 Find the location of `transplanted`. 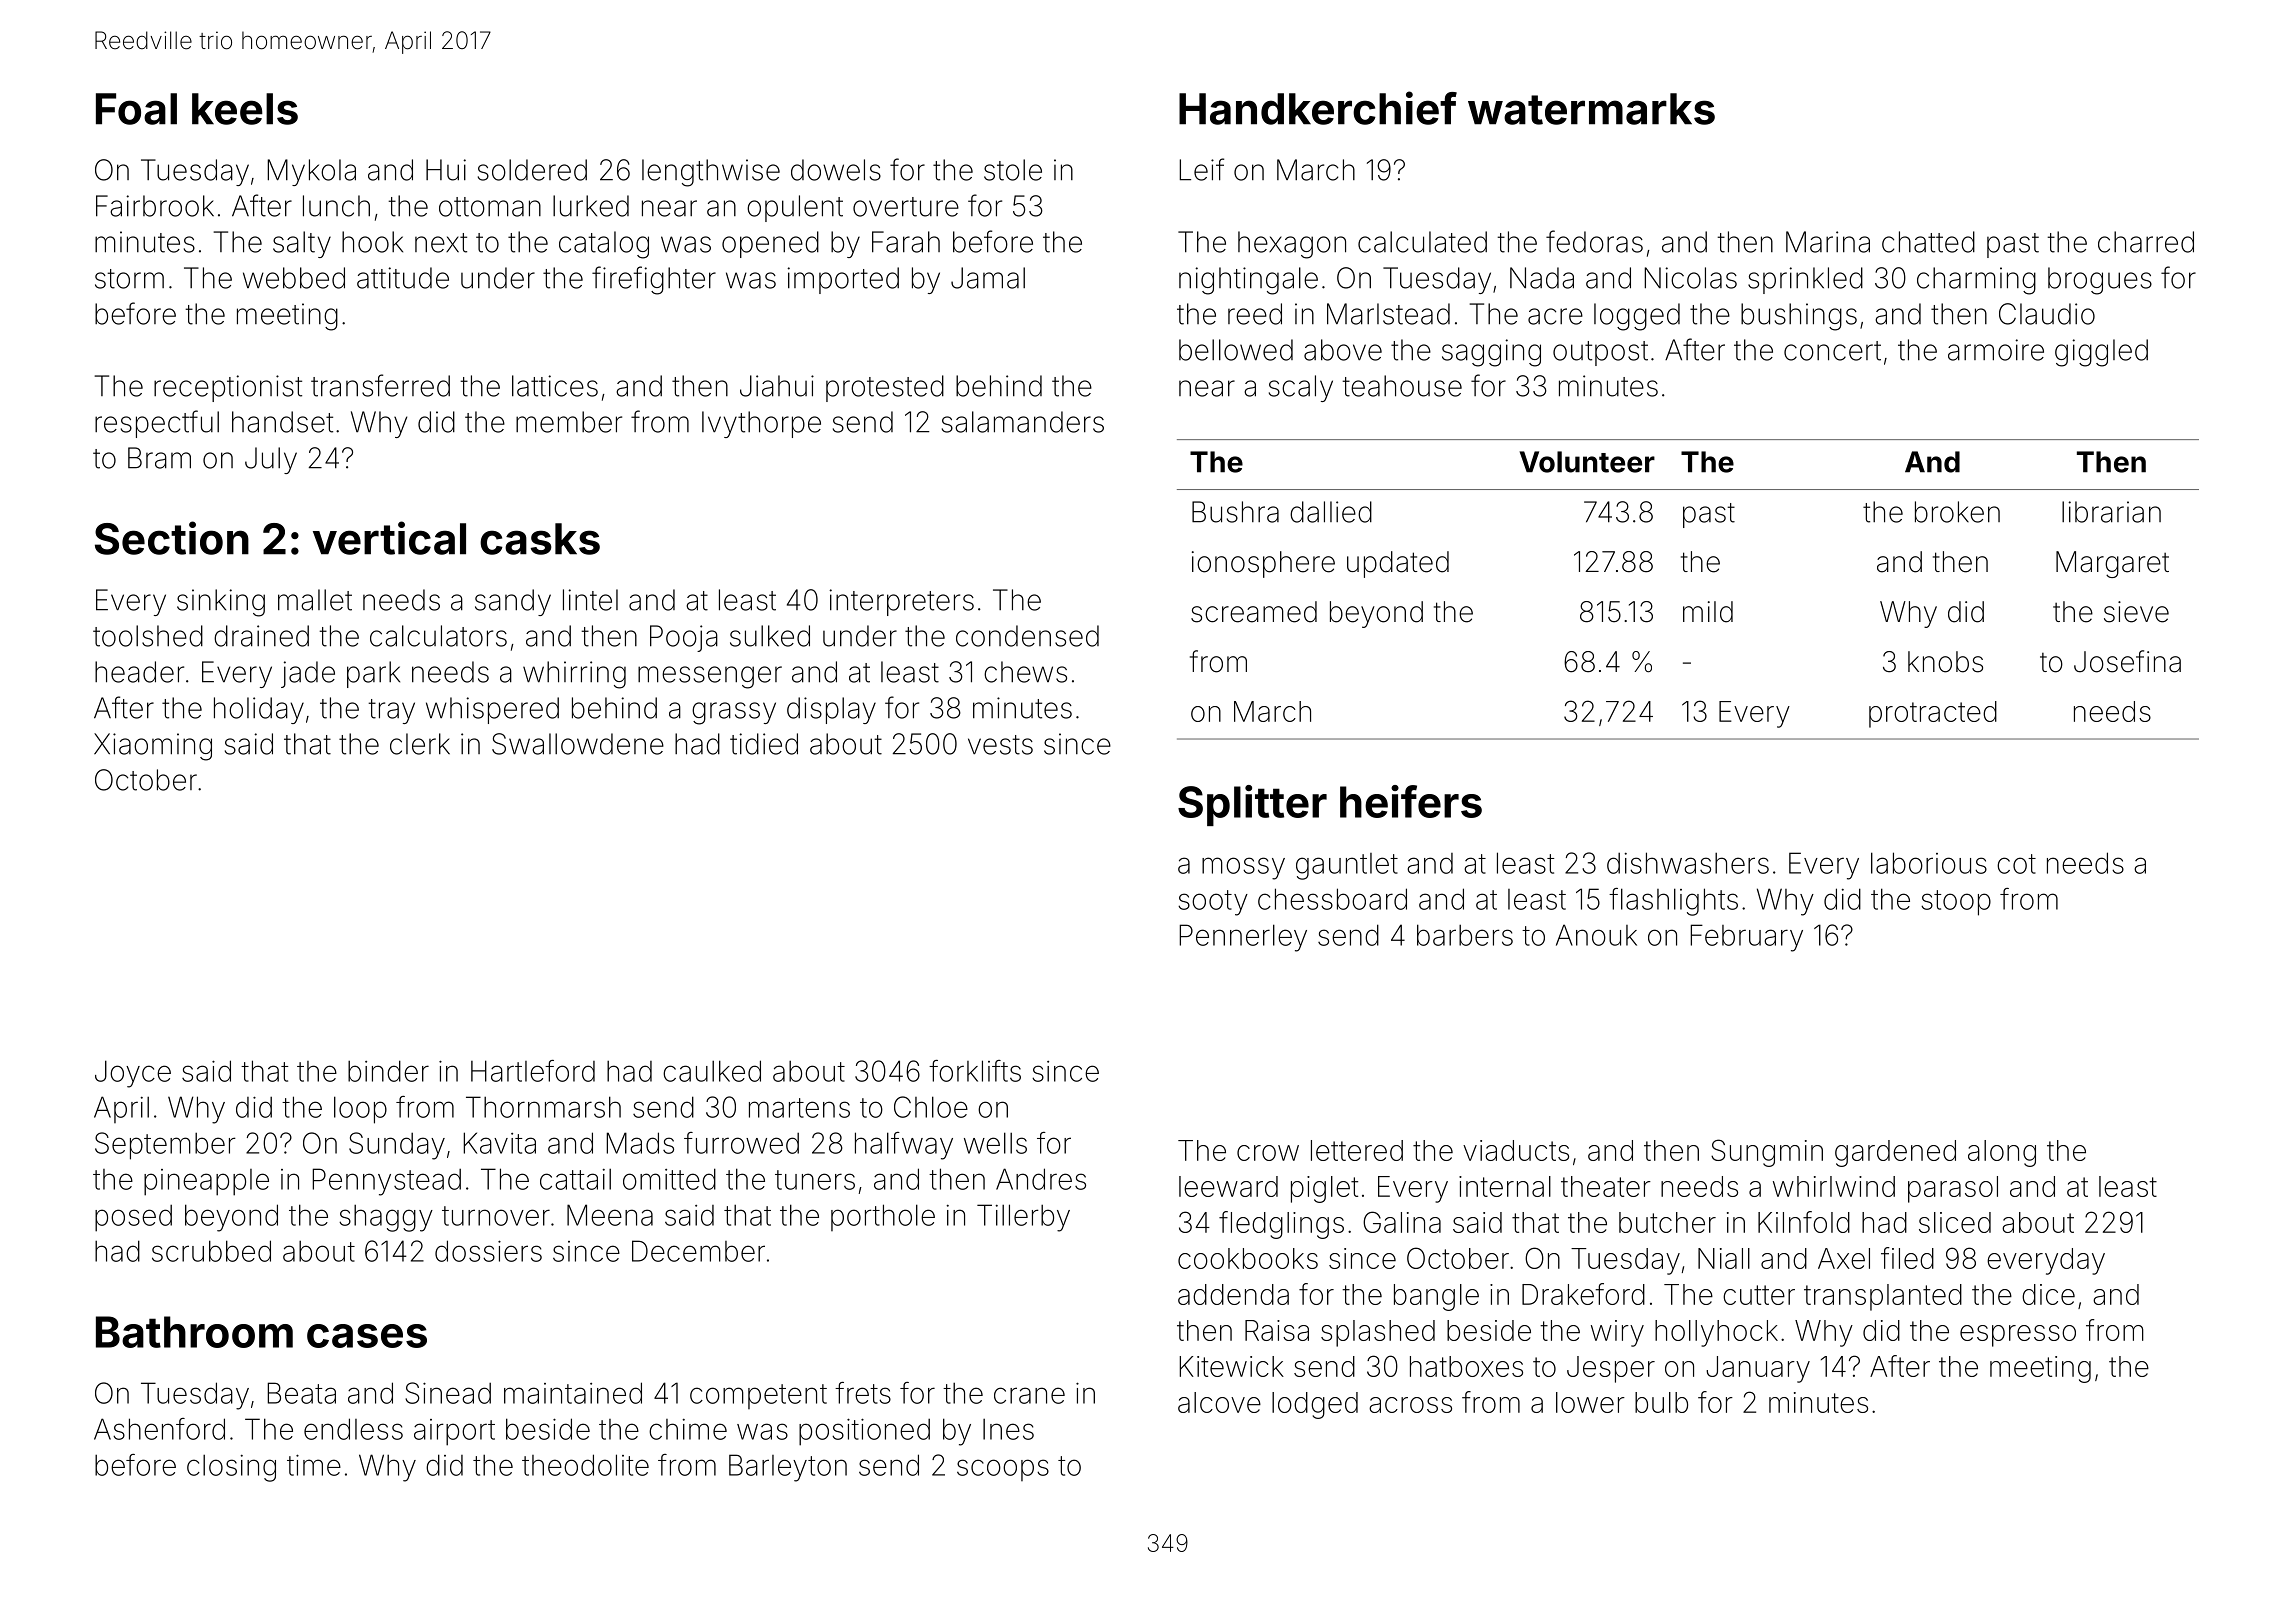

transplanted is located at coordinates (1883, 1297).
